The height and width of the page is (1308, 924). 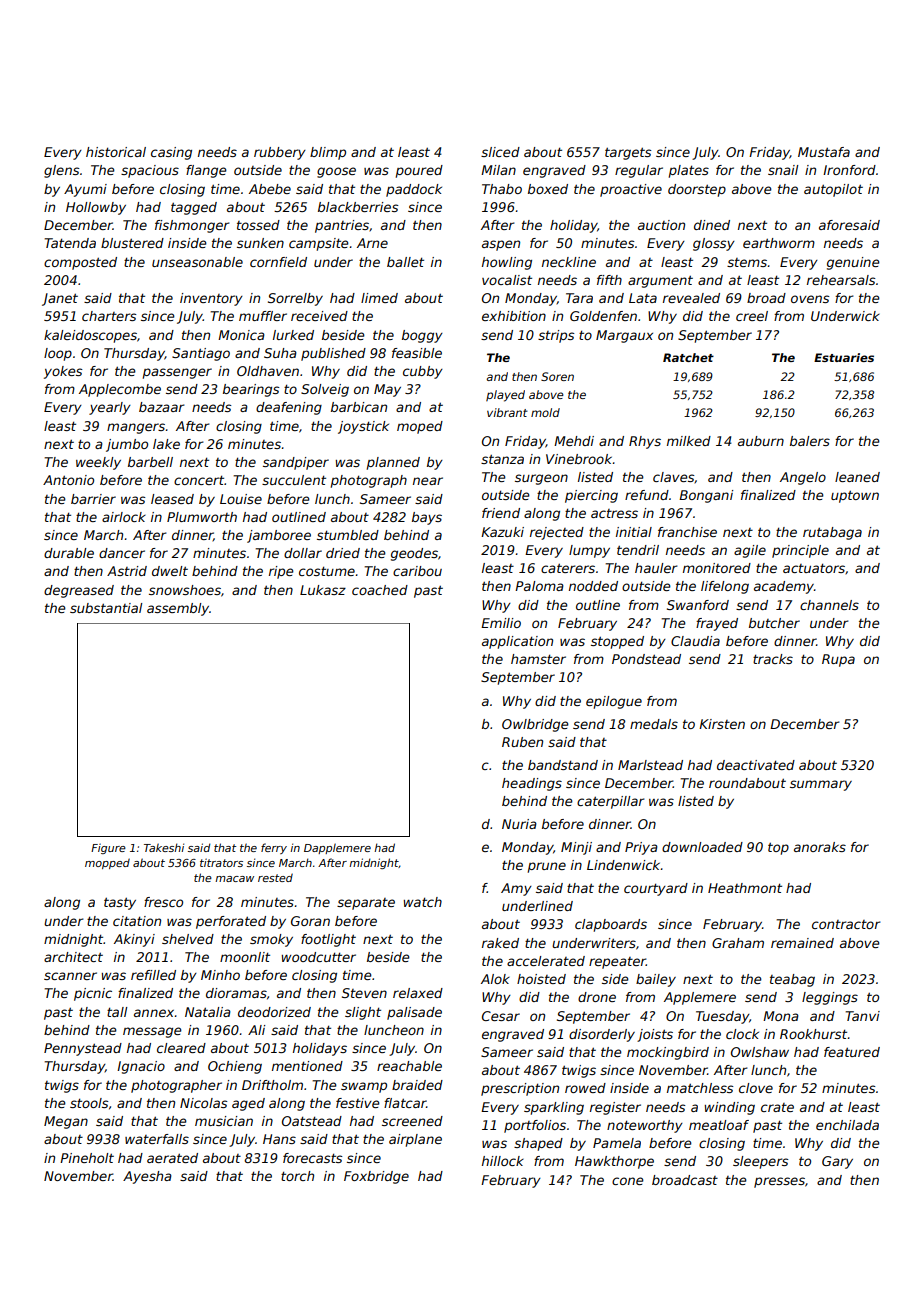 What do you see at coordinates (624, 336) in the page?
I see `Margaux` at bounding box center [624, 336].
